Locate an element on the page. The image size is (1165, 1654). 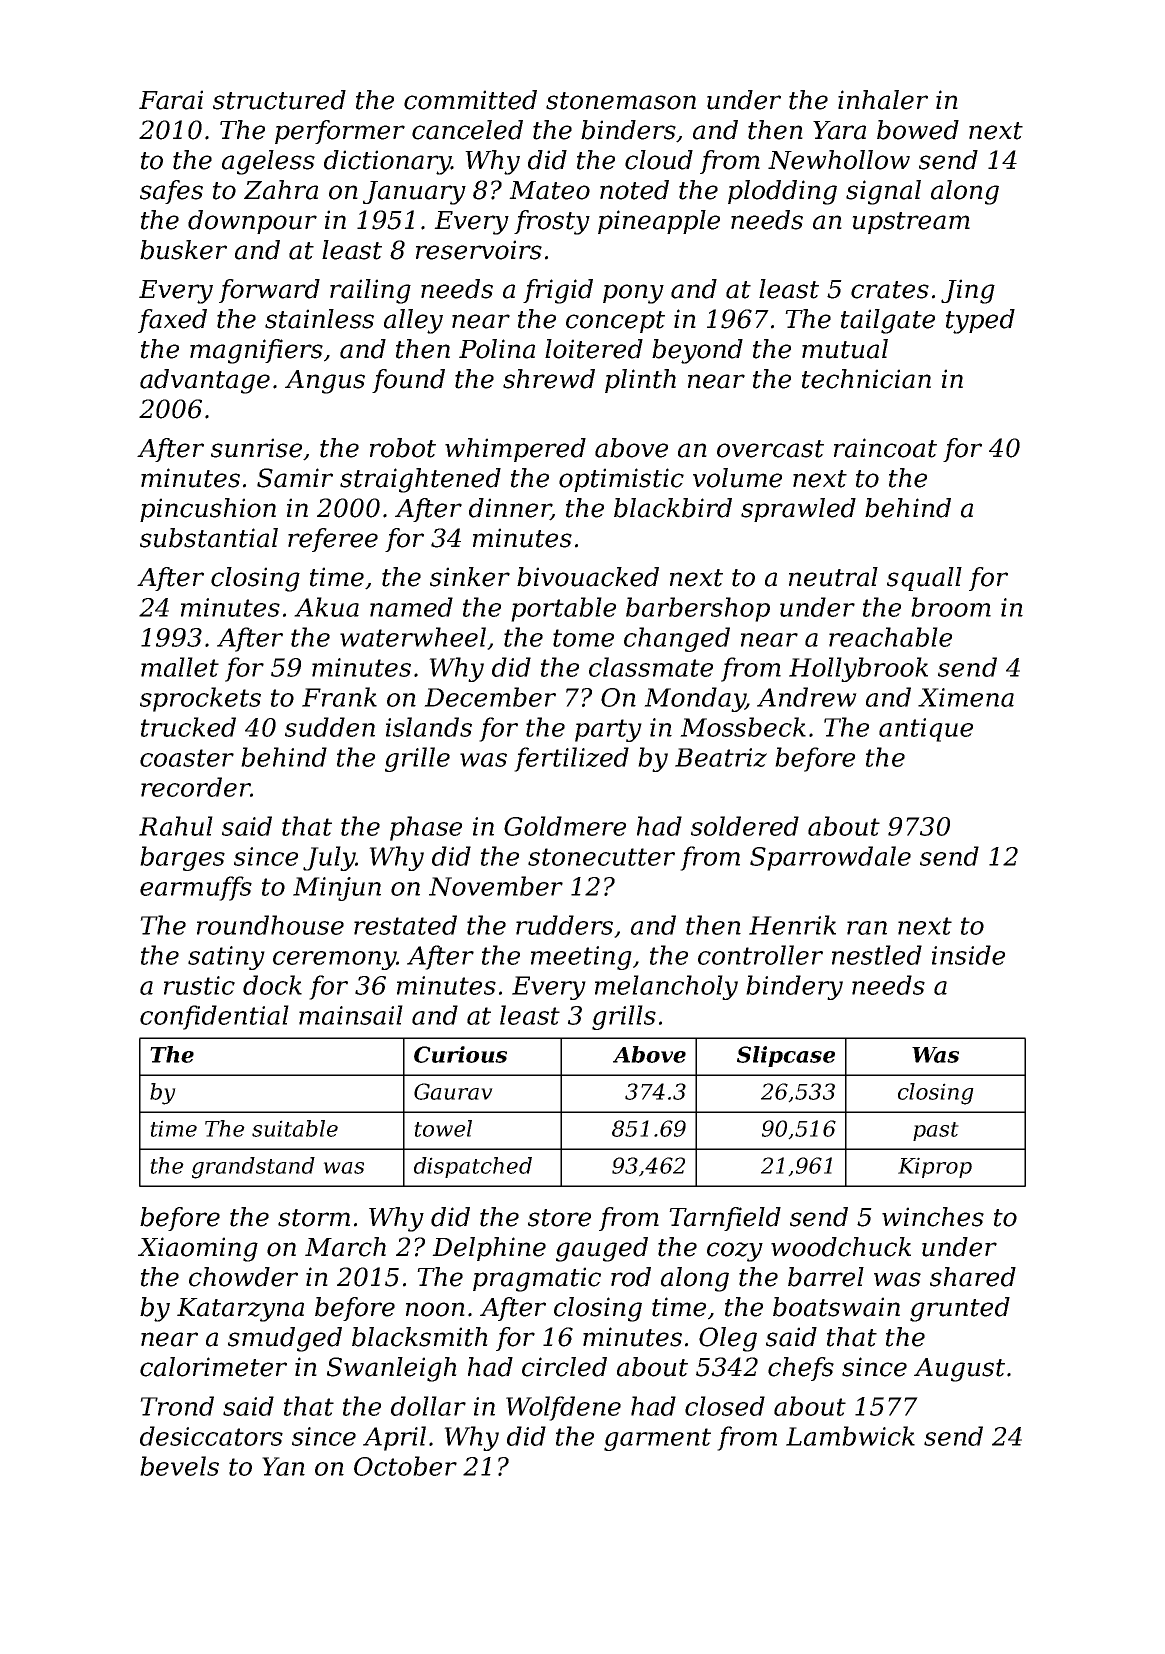
beyond is located at coordinates (697, 351).
